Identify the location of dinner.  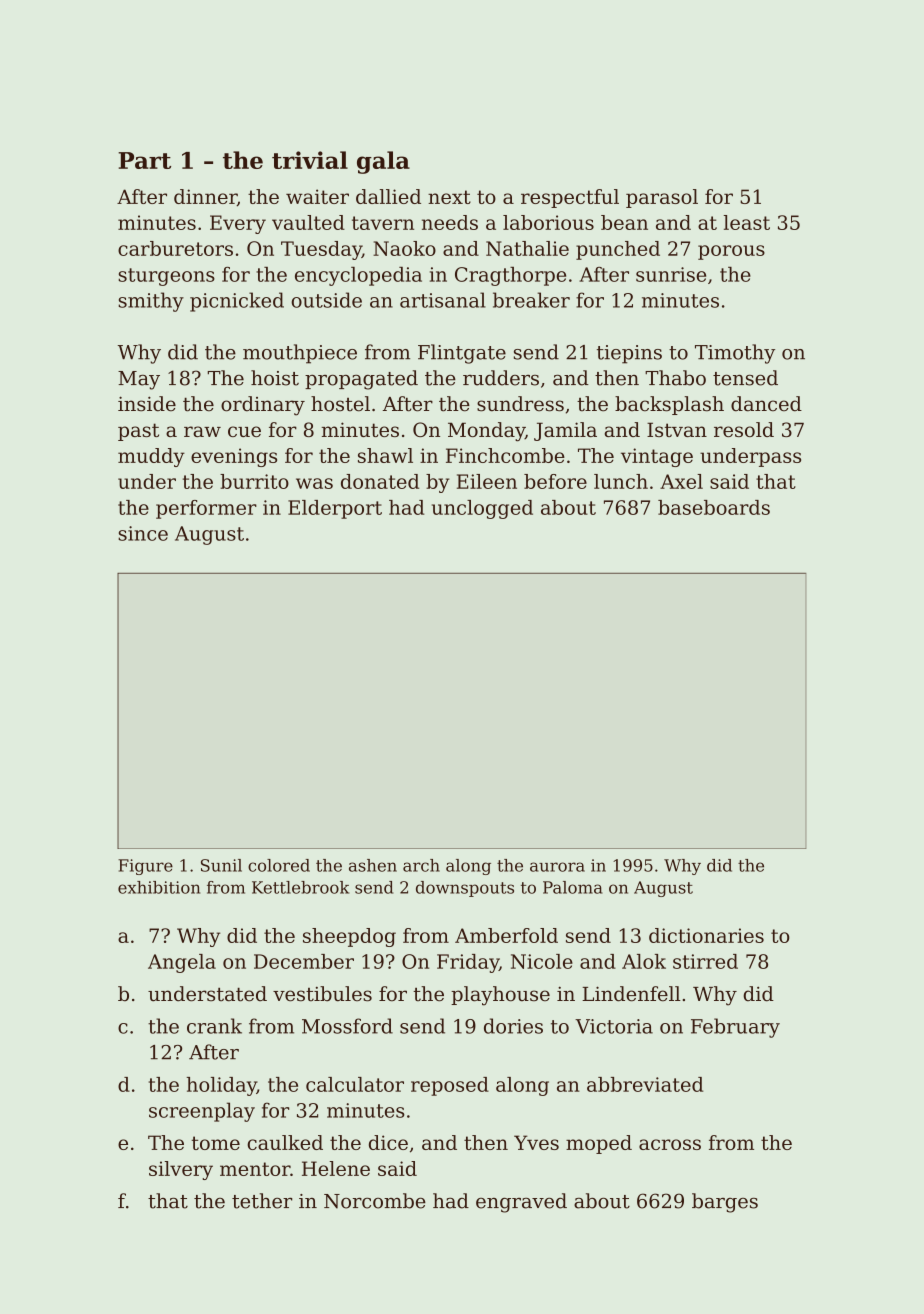
(205, 197).
